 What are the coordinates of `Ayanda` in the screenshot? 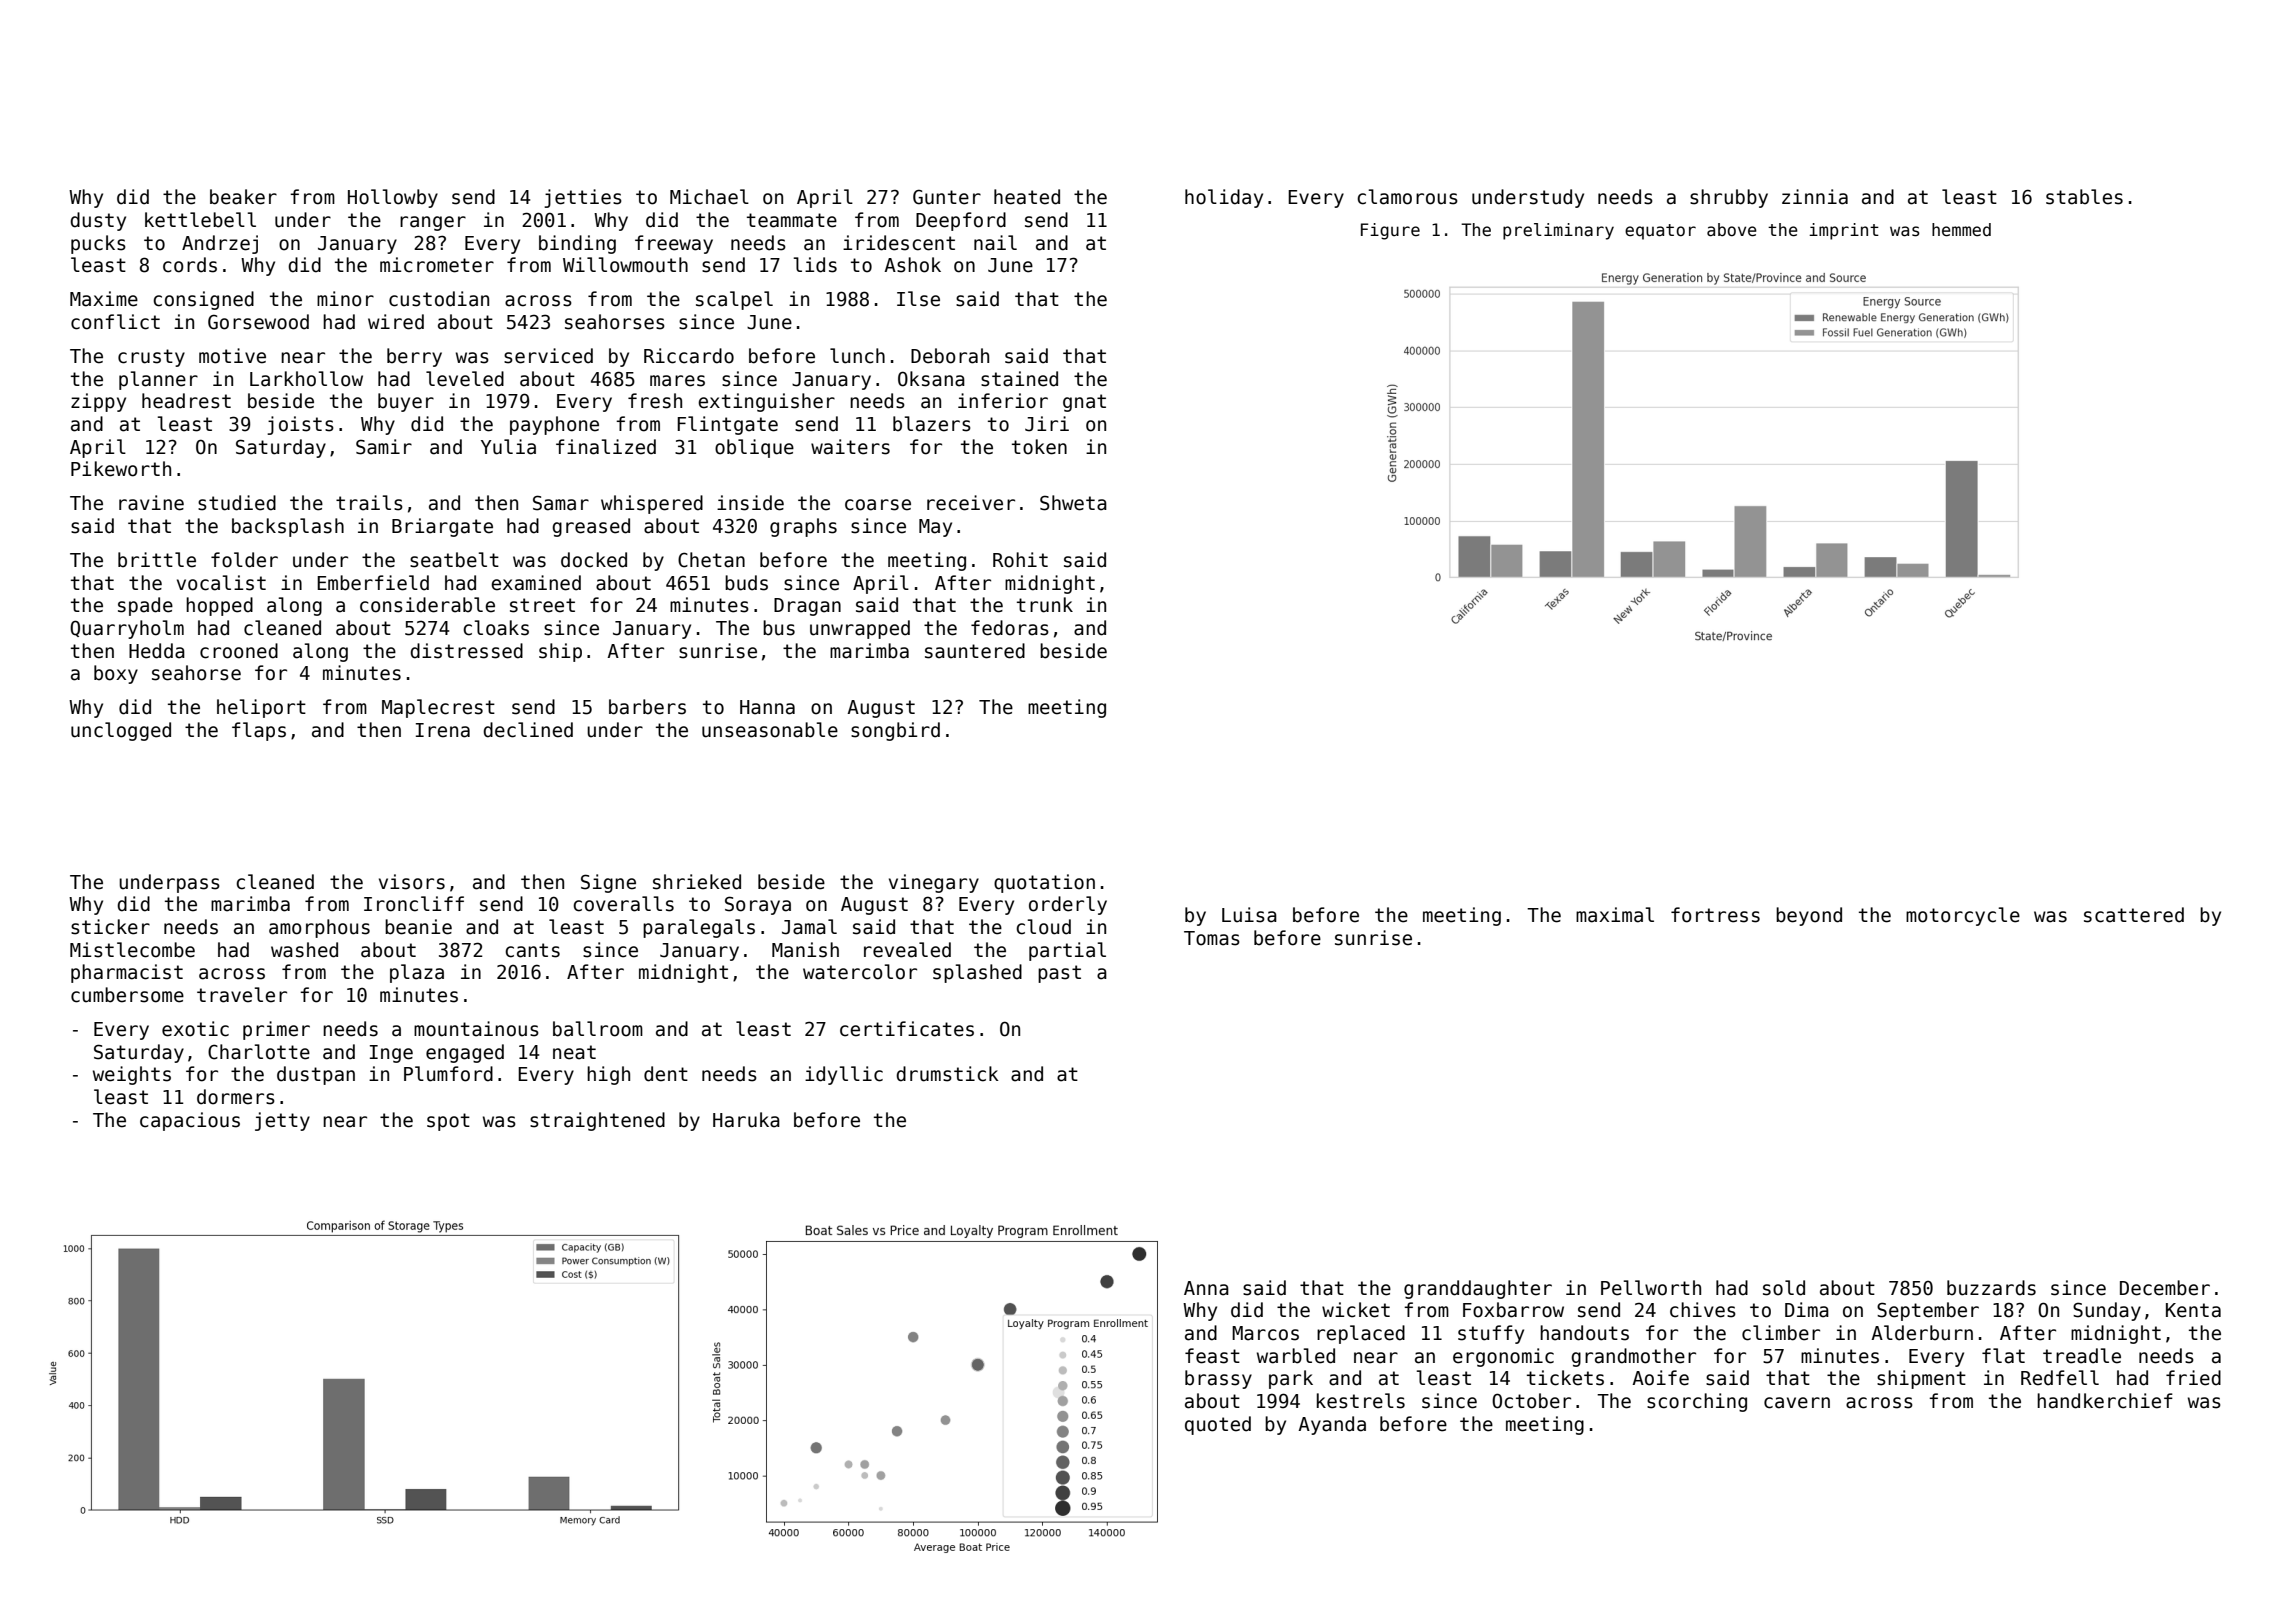 It's located at (1332, 1425).
